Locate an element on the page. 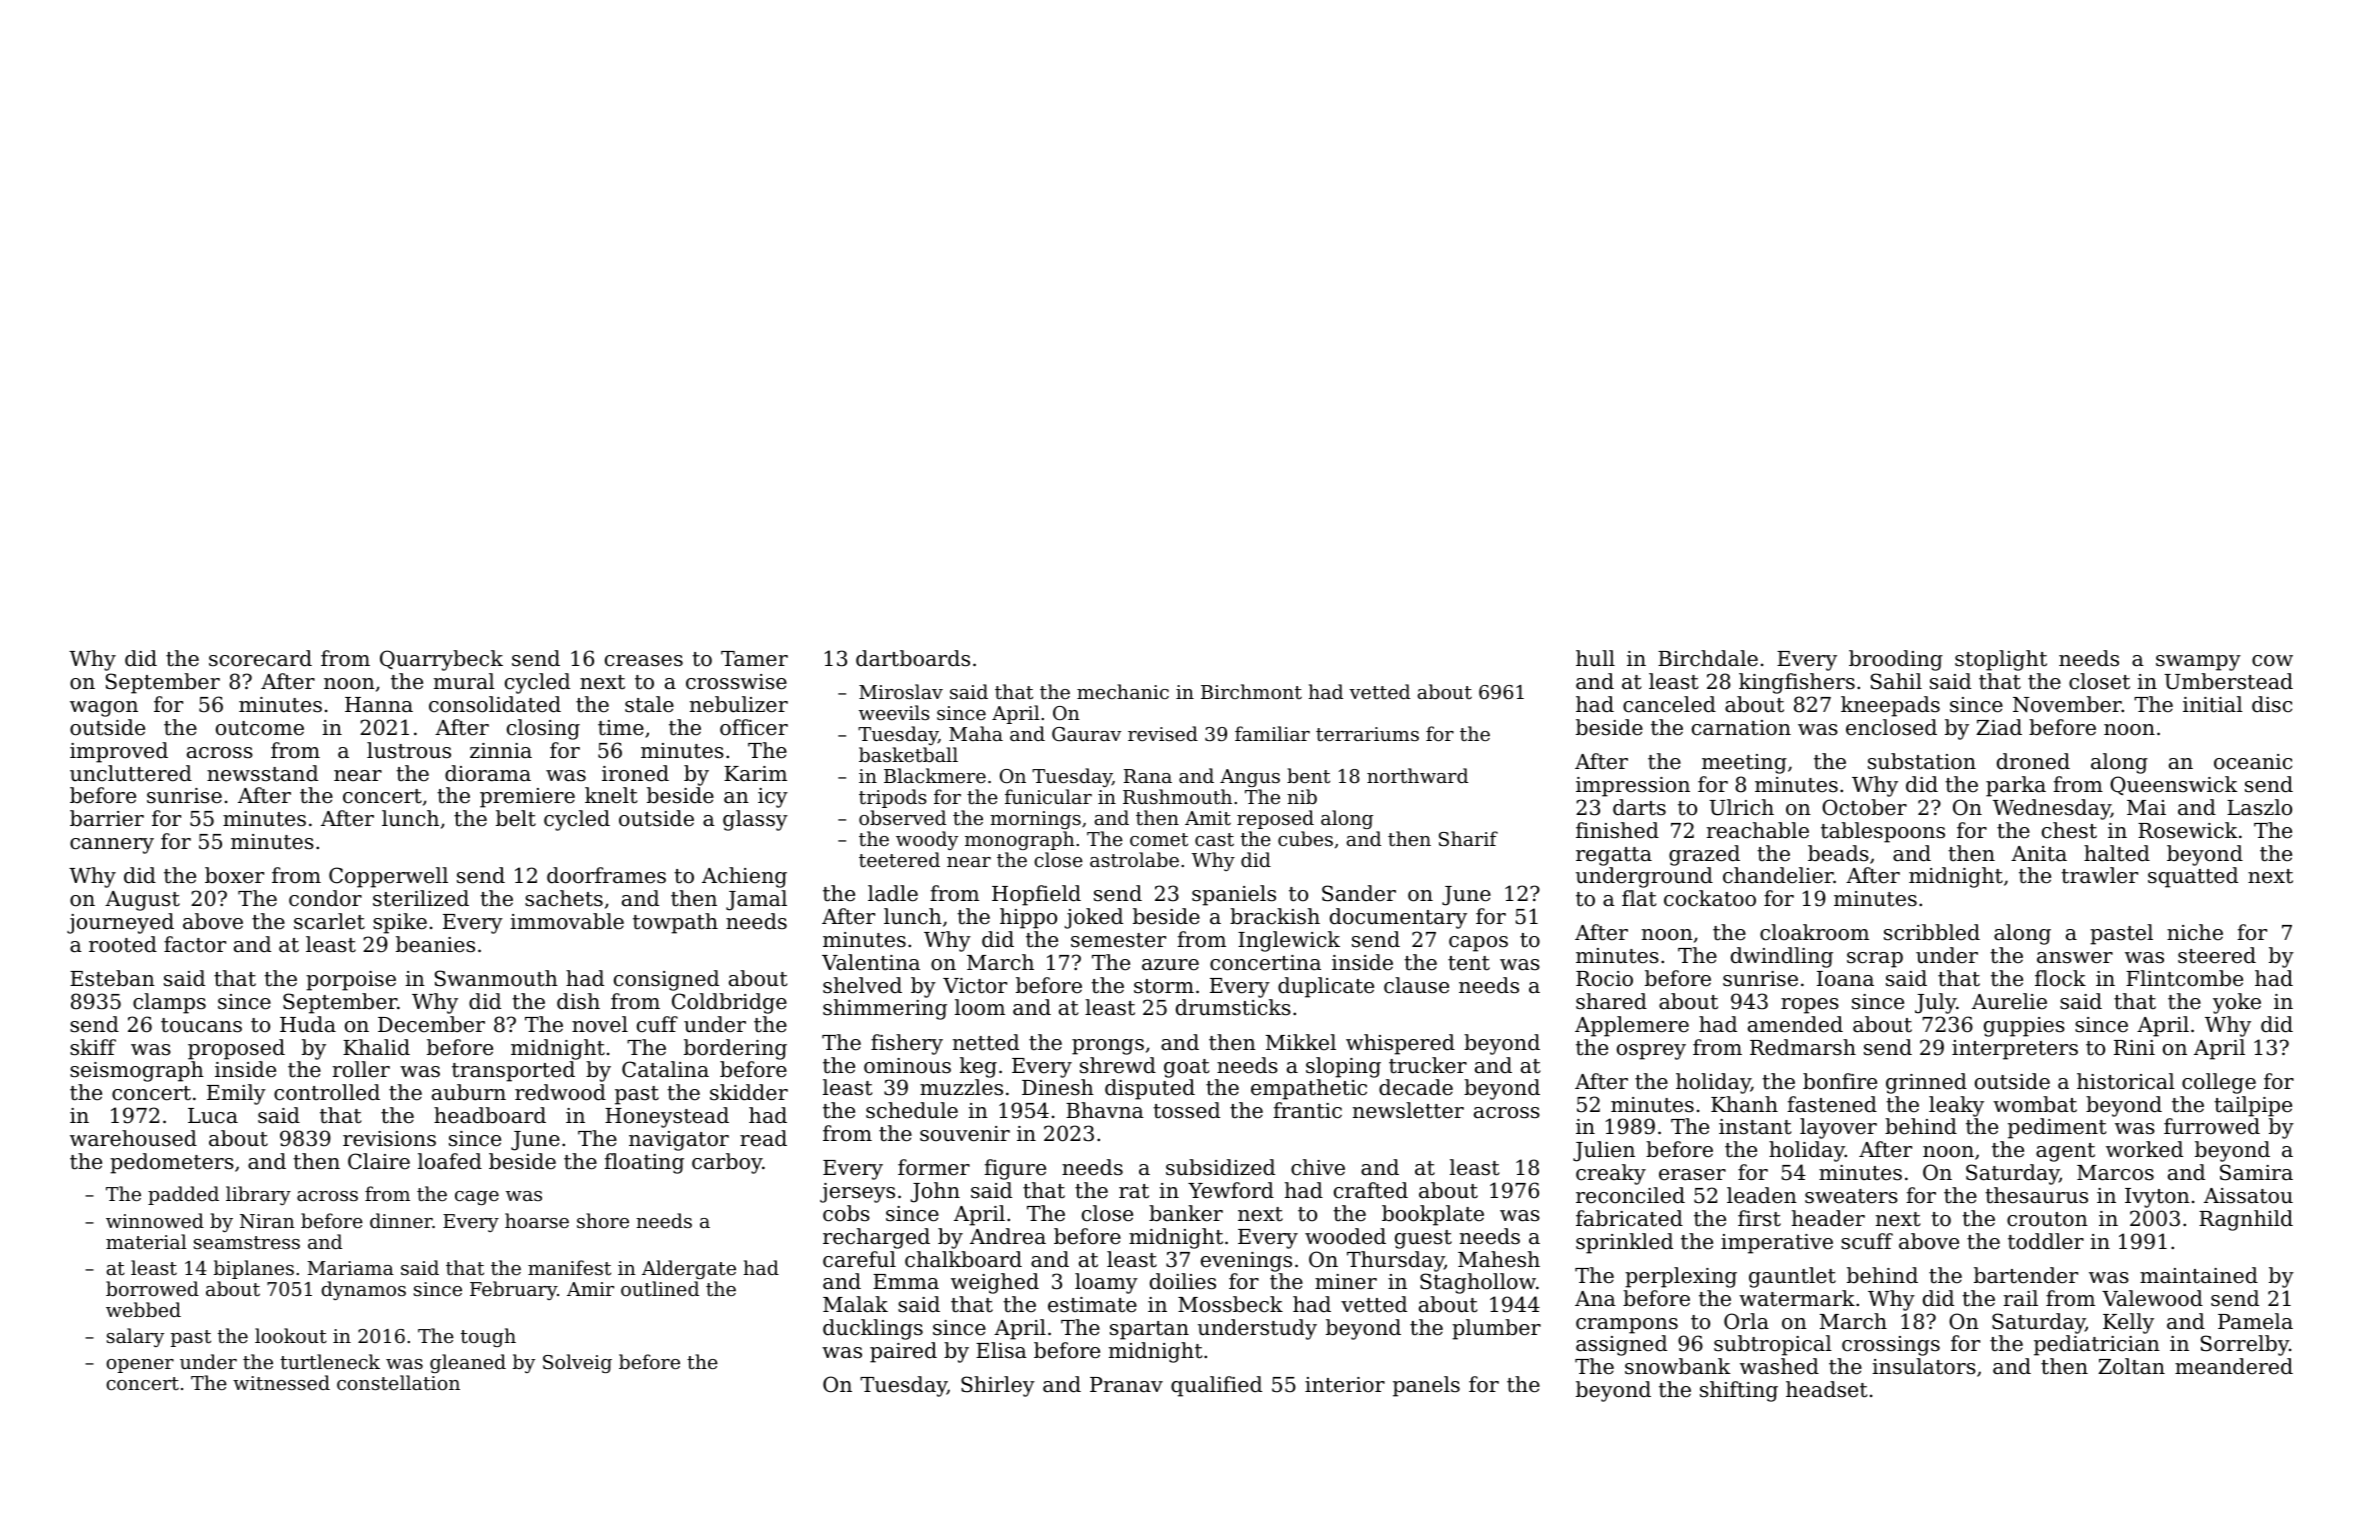 The width and height of the page is (2363, 1529). grinned is located at coordinates (1926, 1083).
